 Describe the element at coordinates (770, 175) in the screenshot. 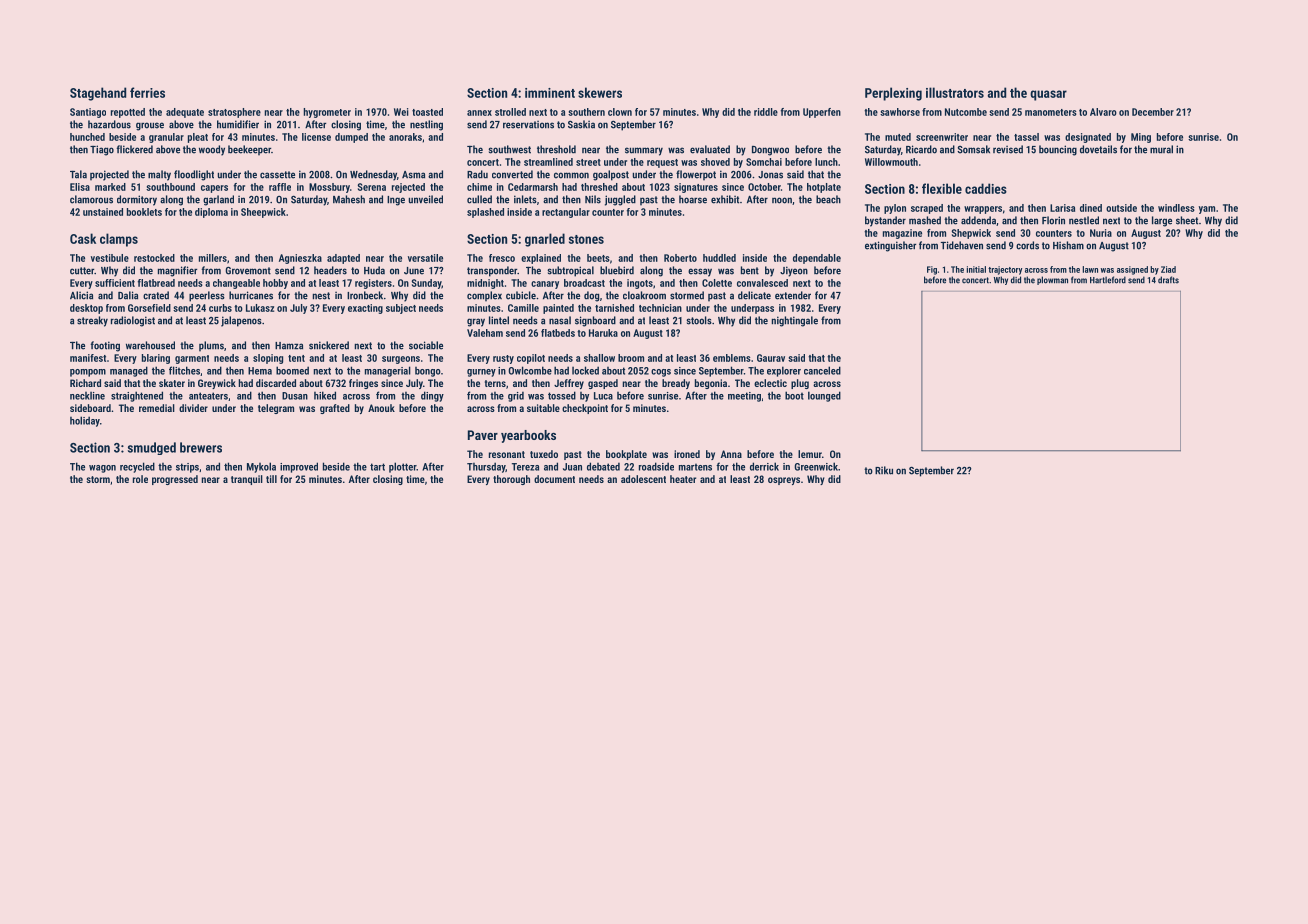

I see `Jonas` at that location.
